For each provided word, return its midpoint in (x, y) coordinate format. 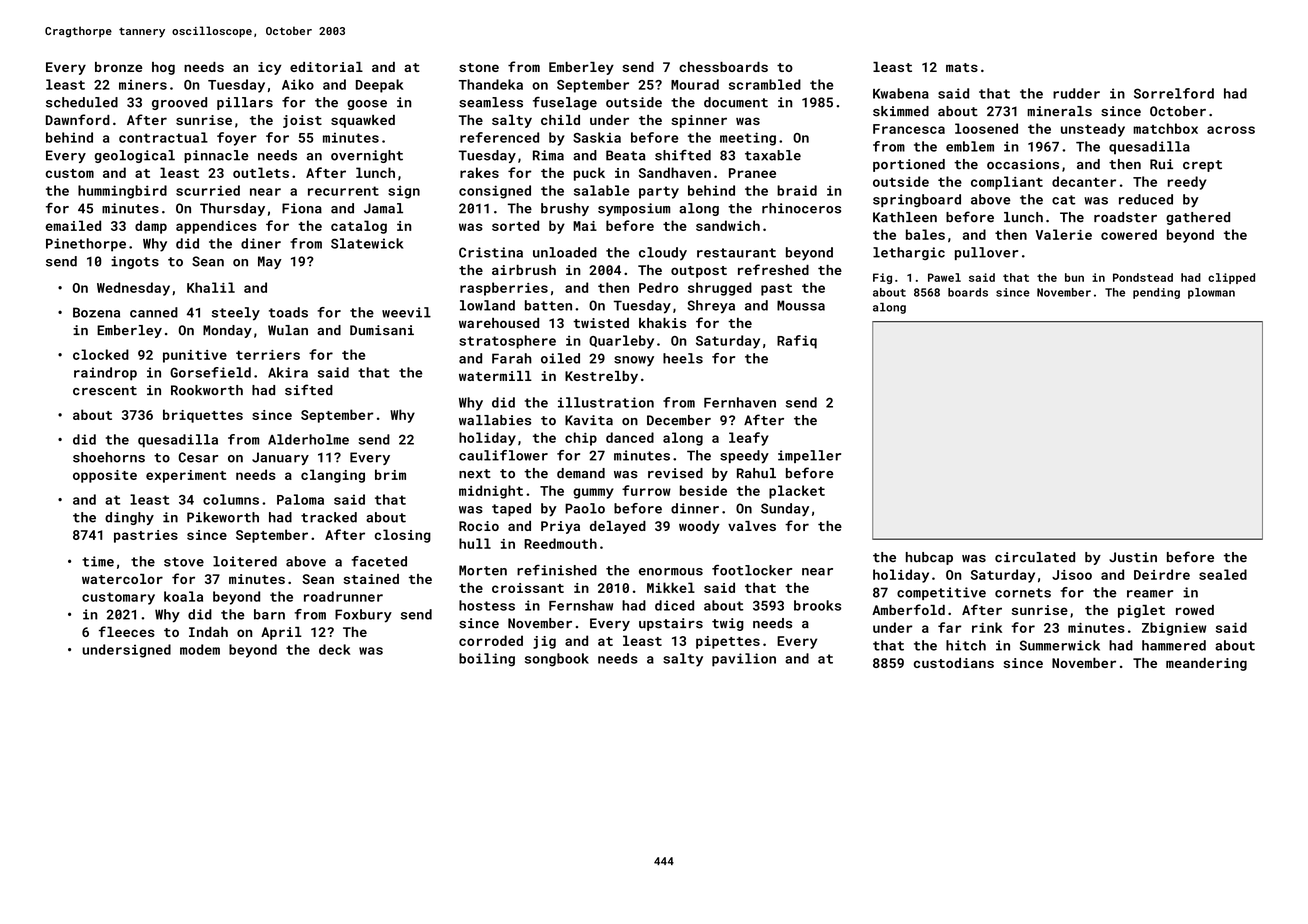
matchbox (1165, 128)
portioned (909, 165)
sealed (1223, 574)
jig (544, 642)
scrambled (765, 84)
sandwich (728, 225)
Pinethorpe (86, 245)
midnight (491, 492)
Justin (1133, 557)
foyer (237, 139)
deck (335, 649)
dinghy (129, 518)
